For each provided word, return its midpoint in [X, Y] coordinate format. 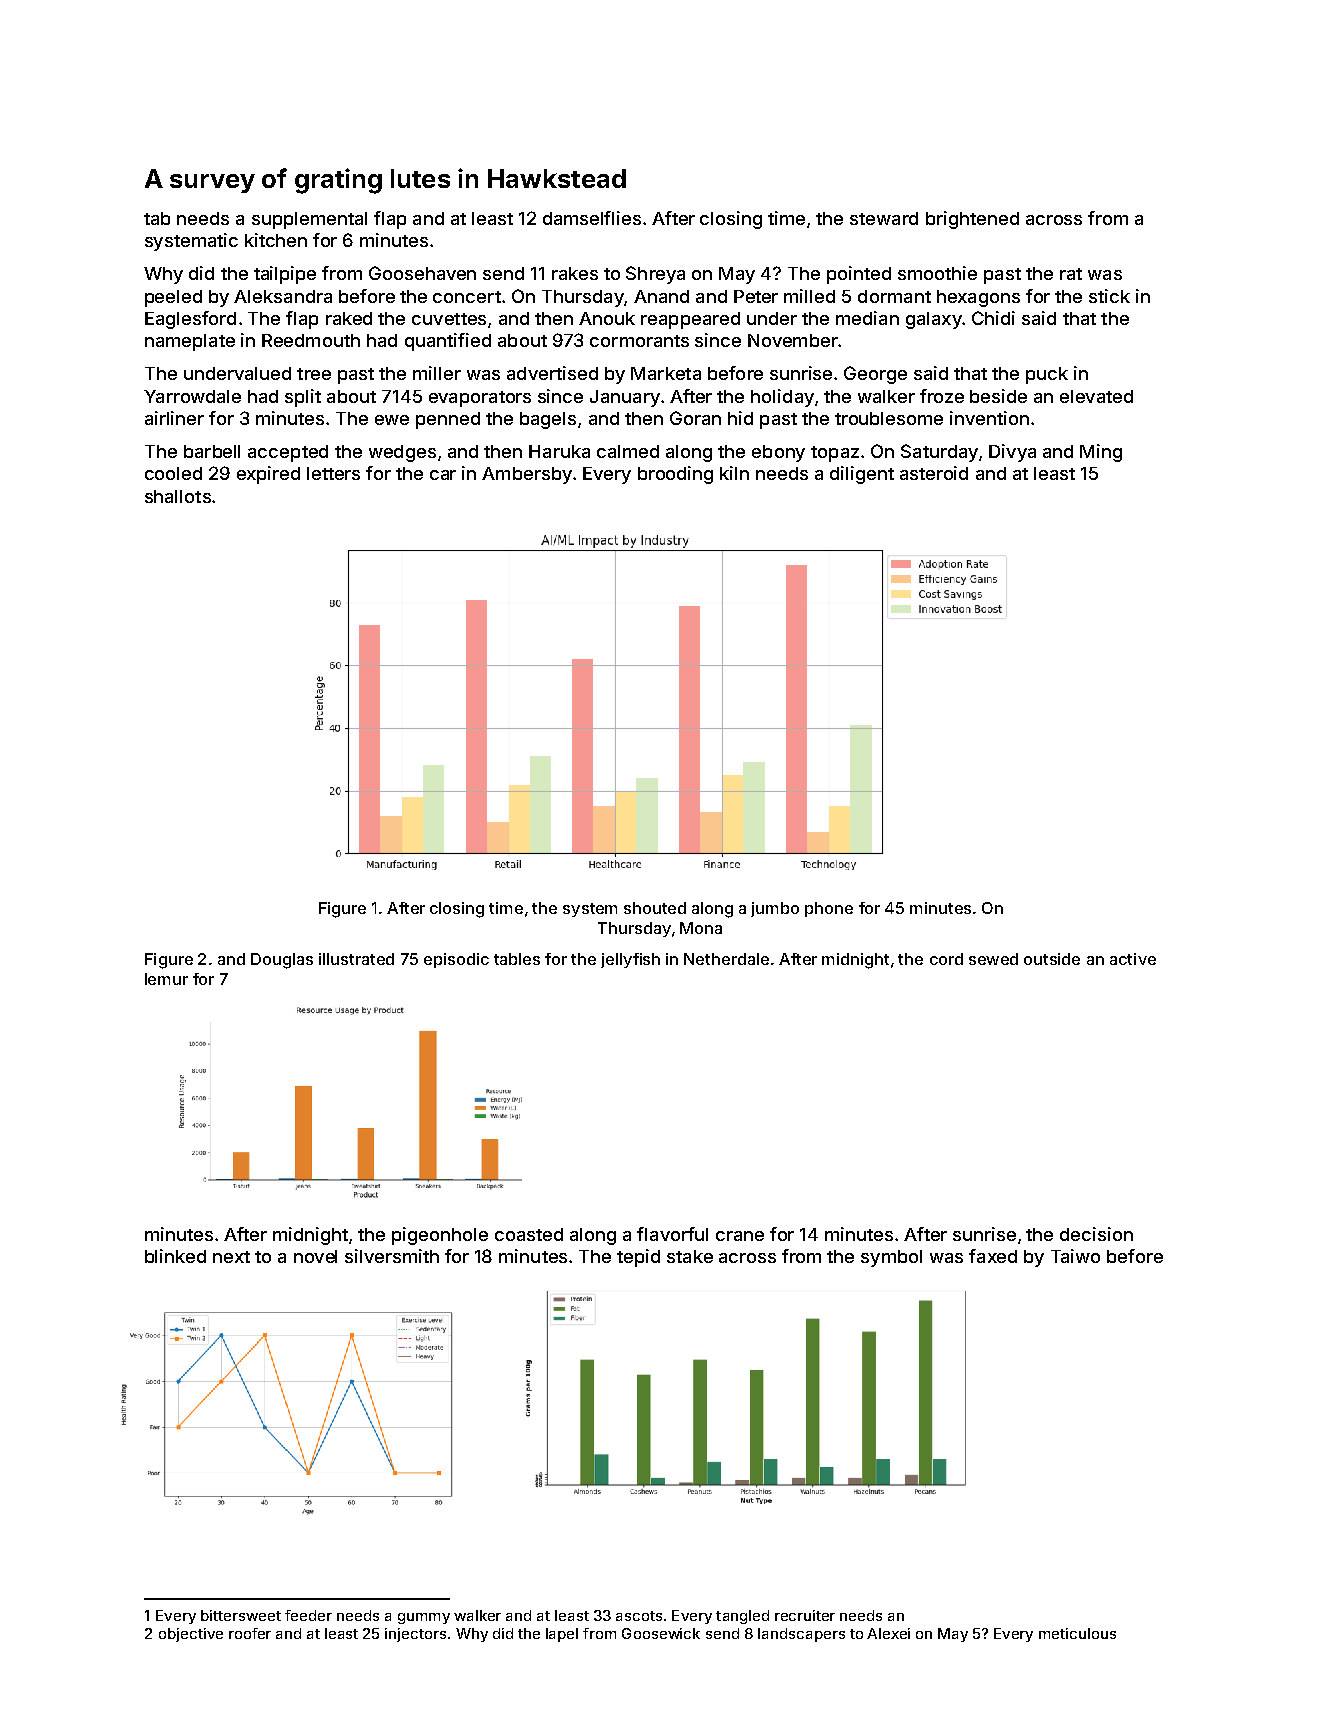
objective [191, 1635]
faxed [993, 1256]
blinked [175, 1256]
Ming [1101, 453]
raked [349, 318]
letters [333, 473]
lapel [562, 1635]
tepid [638, 1258]
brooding [675, 475]
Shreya [655, 275]
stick [1109, 296]
